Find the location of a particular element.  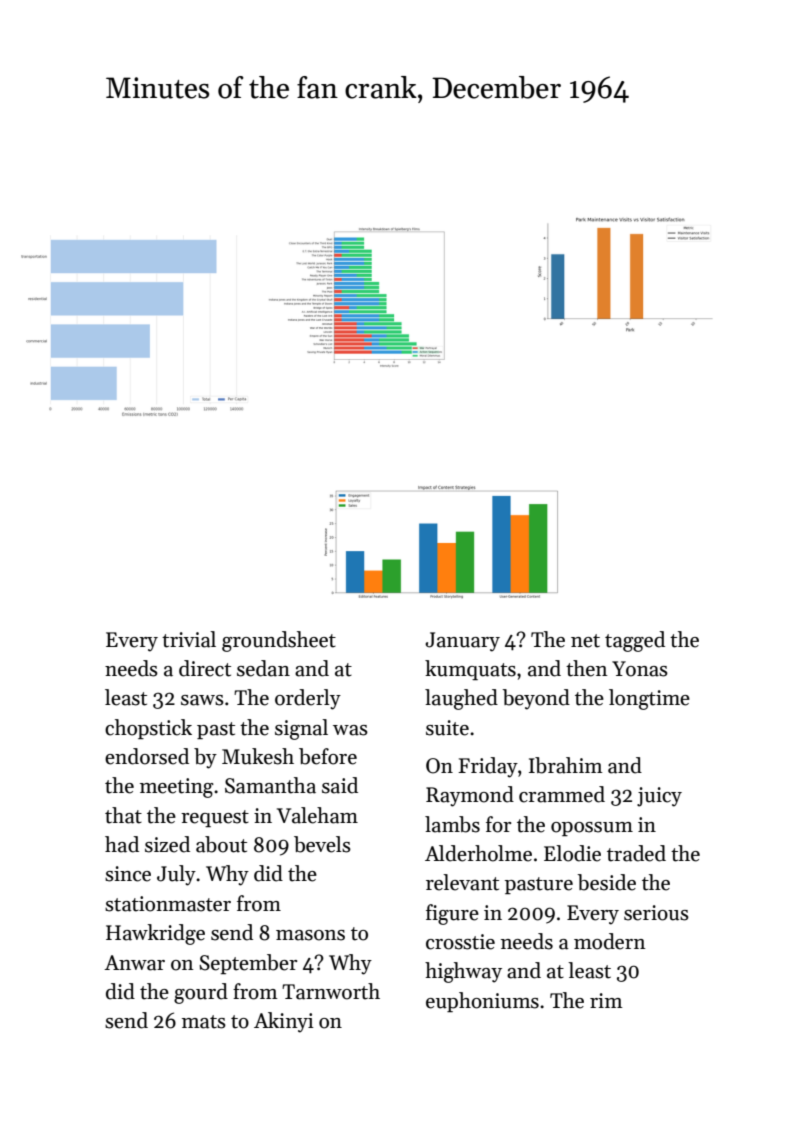

signal is located at coordinates (301, 729).
